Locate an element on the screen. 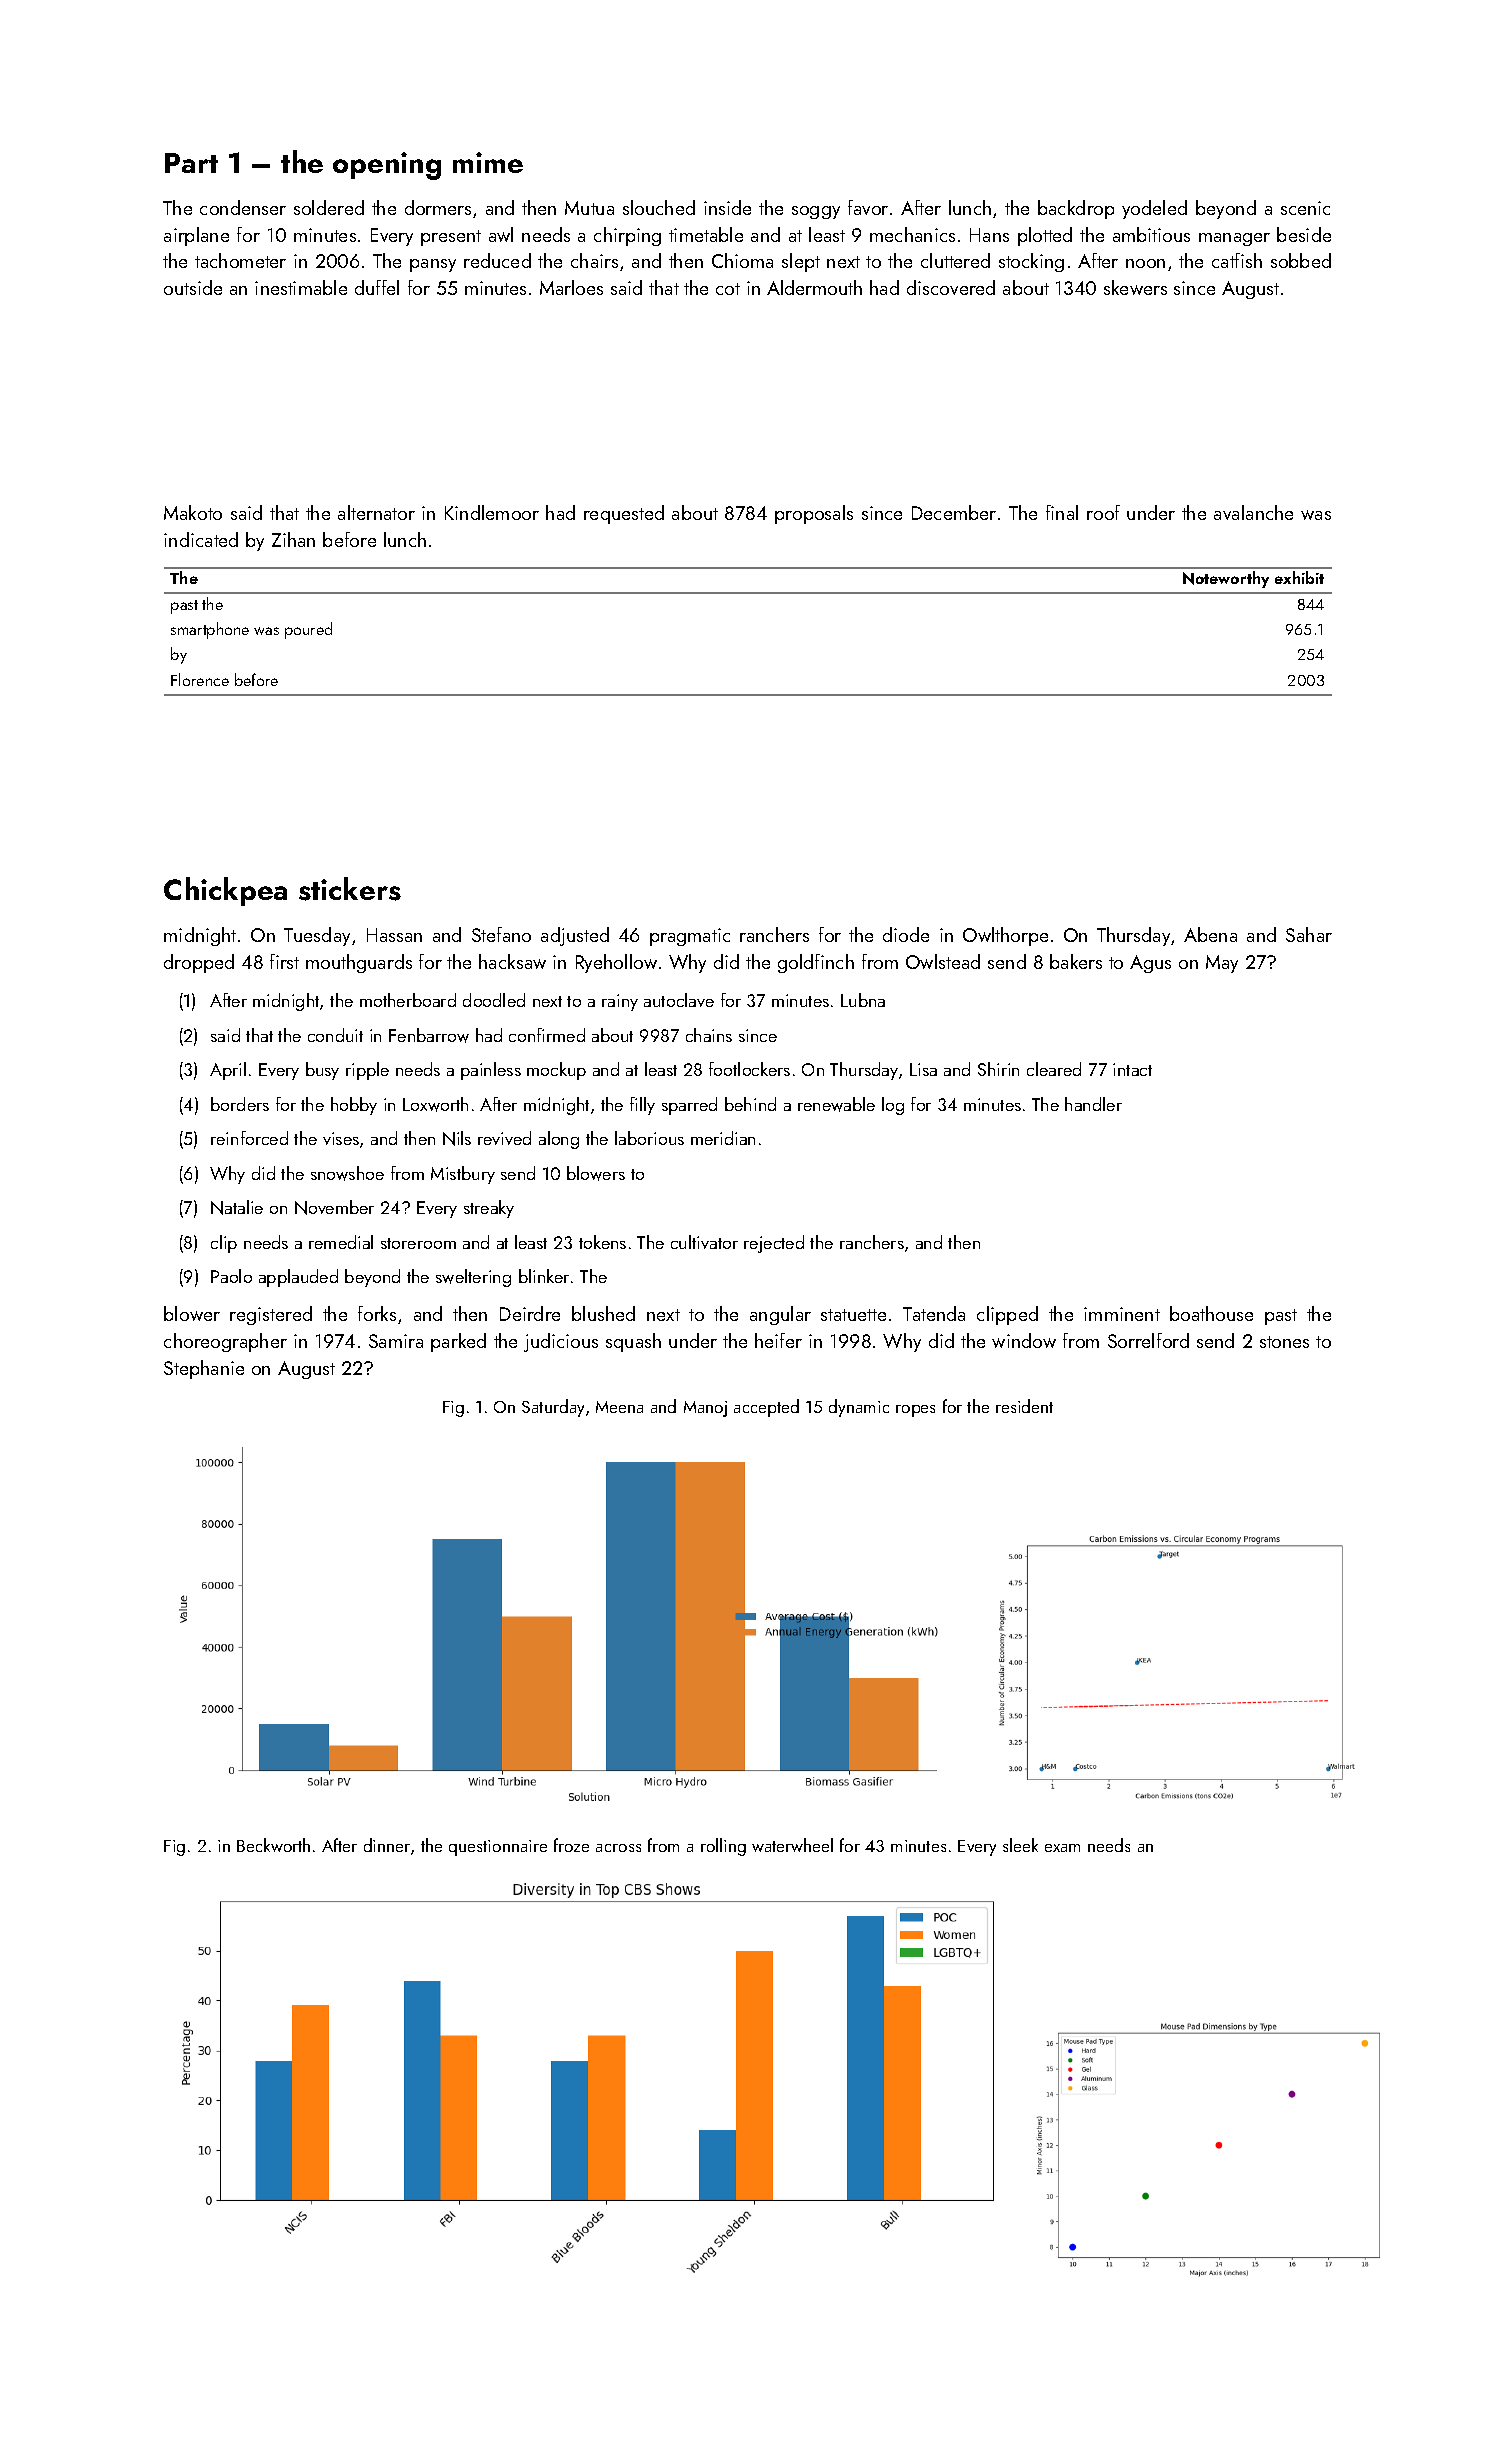  exam is located at coordinates (1062, 1848).
